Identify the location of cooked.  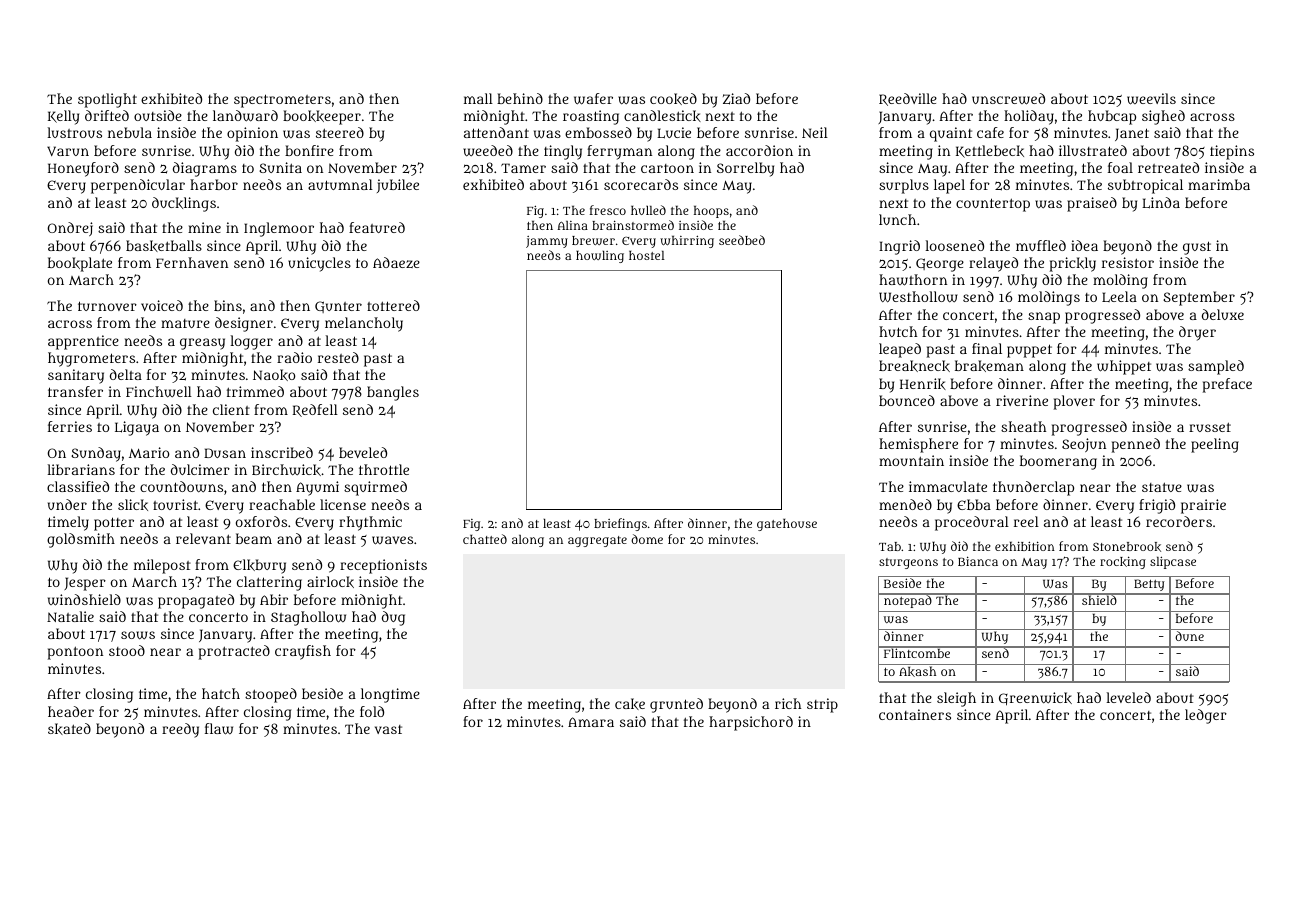
(673, 99).
